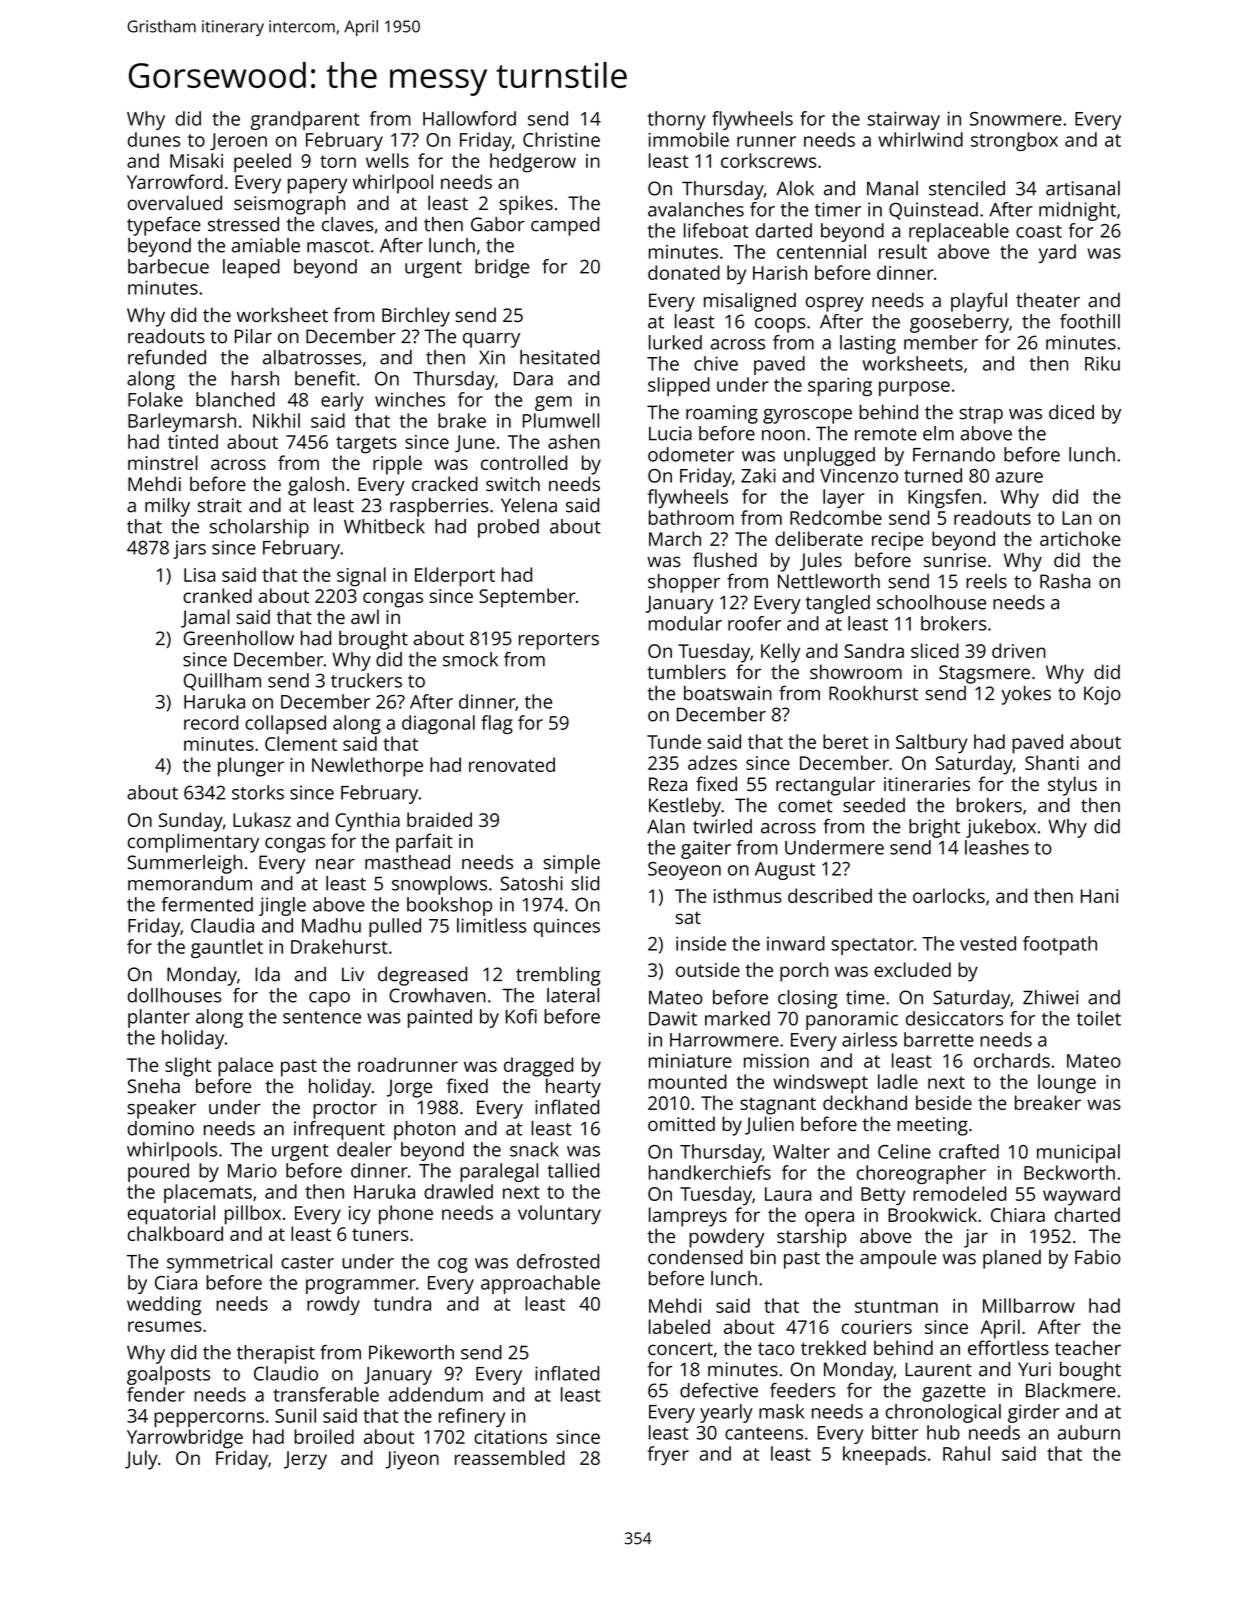  Describe the element at coordinates (904, 120) in the screenshot. I see `stairway` at that location.
